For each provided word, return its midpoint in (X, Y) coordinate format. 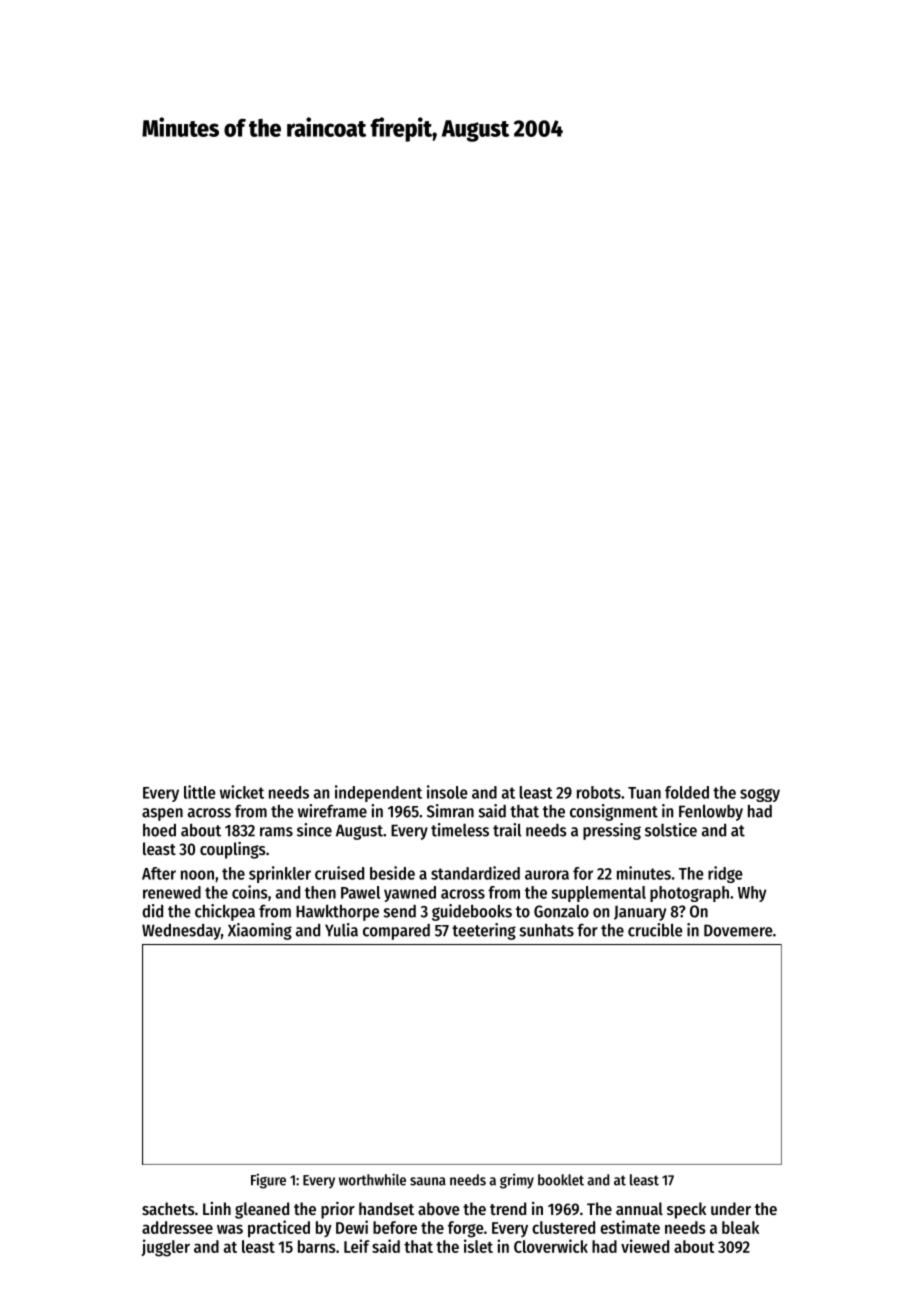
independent (378, 793)
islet (478, 1246)
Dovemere (738, 930)
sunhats (547, 930)
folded (687, 792)
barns (317, 1246)
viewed (645, 1246)
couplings (233, 850)
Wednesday (181, 931)
